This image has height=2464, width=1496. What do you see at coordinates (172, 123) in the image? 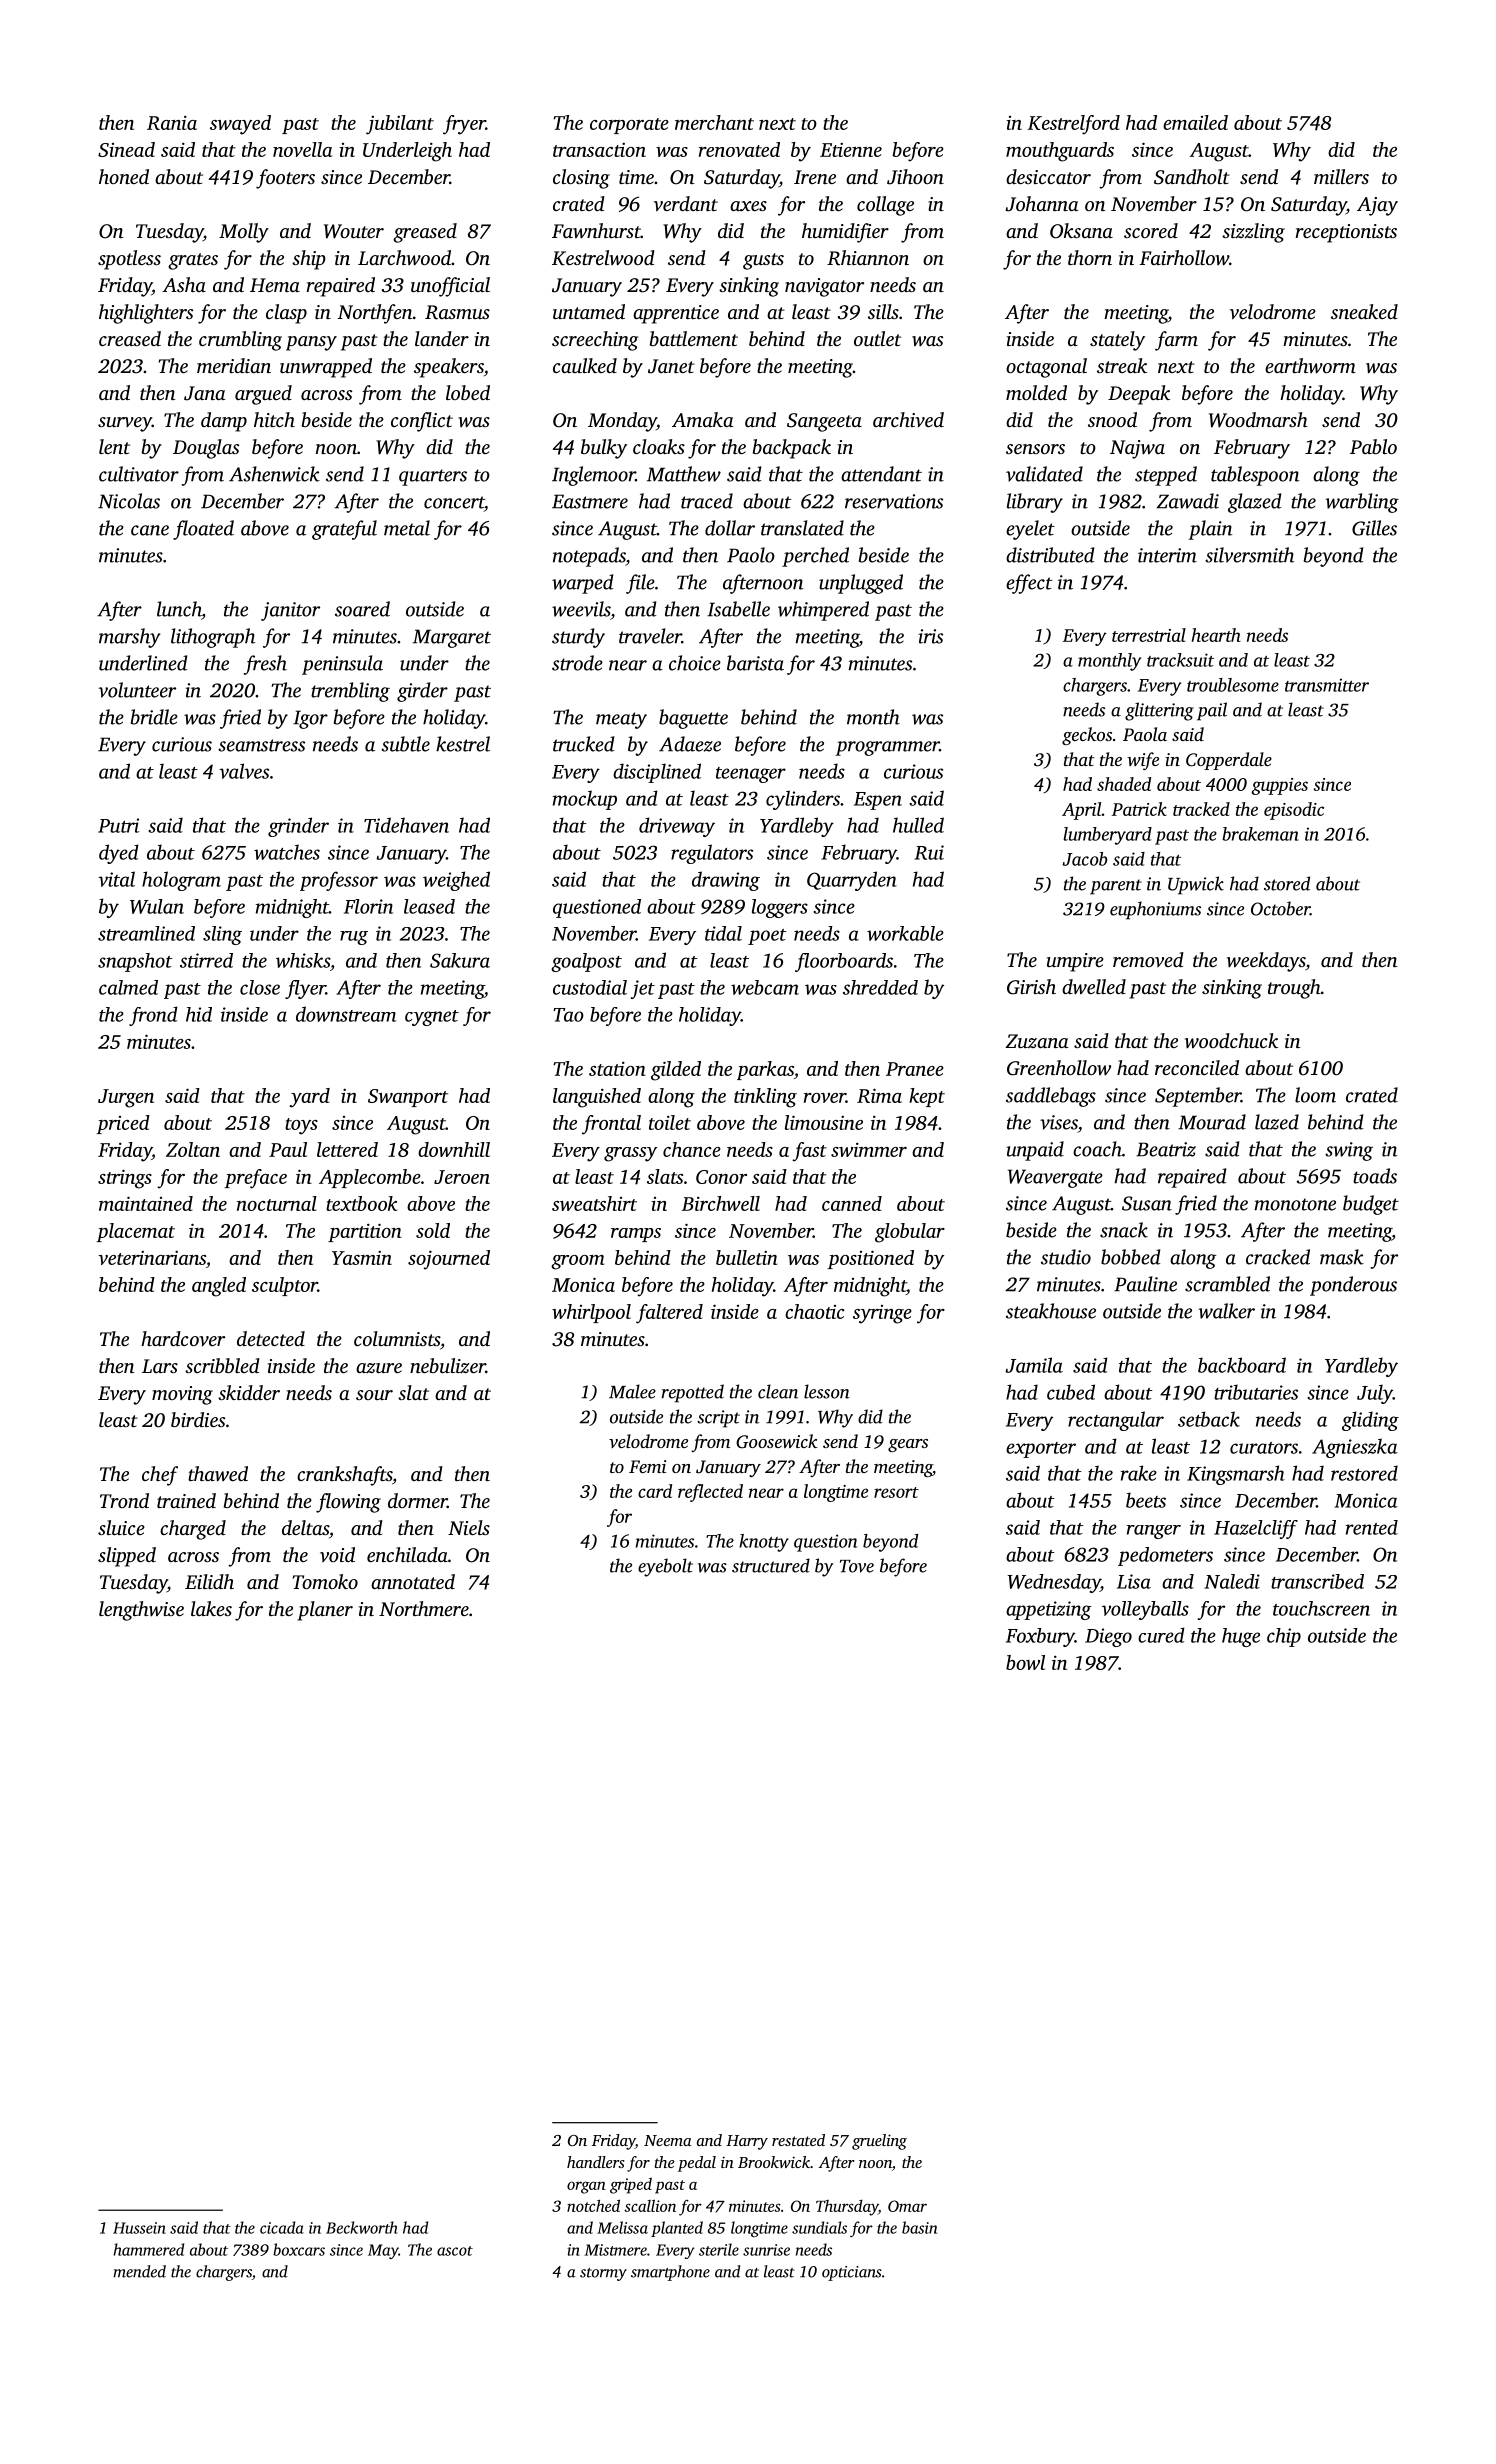
I see `Rania` at bounding box center [172, 123].
